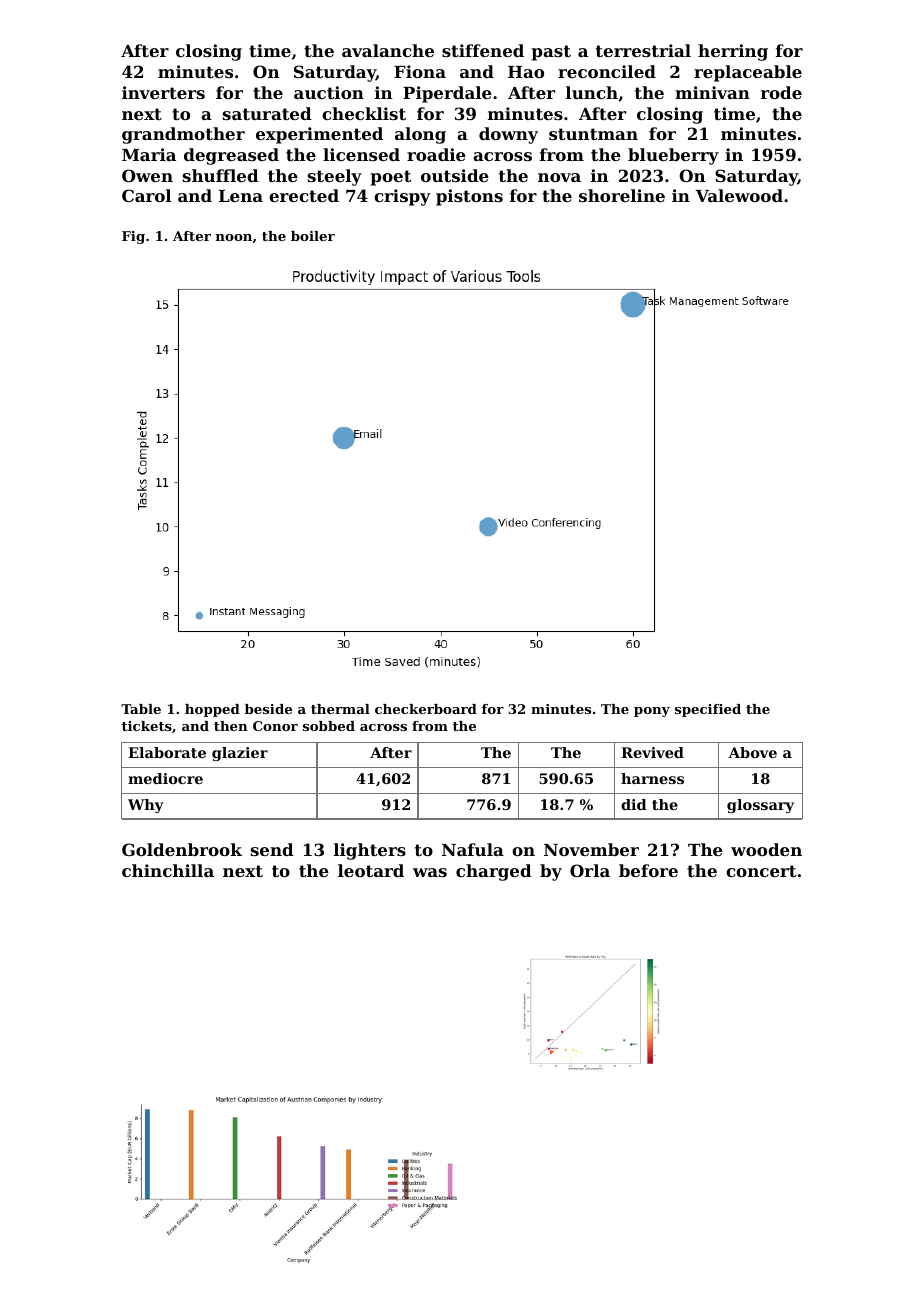 The height and width of the screenshot is (1308, 924). I want to click on outside, so click(455, 175).
